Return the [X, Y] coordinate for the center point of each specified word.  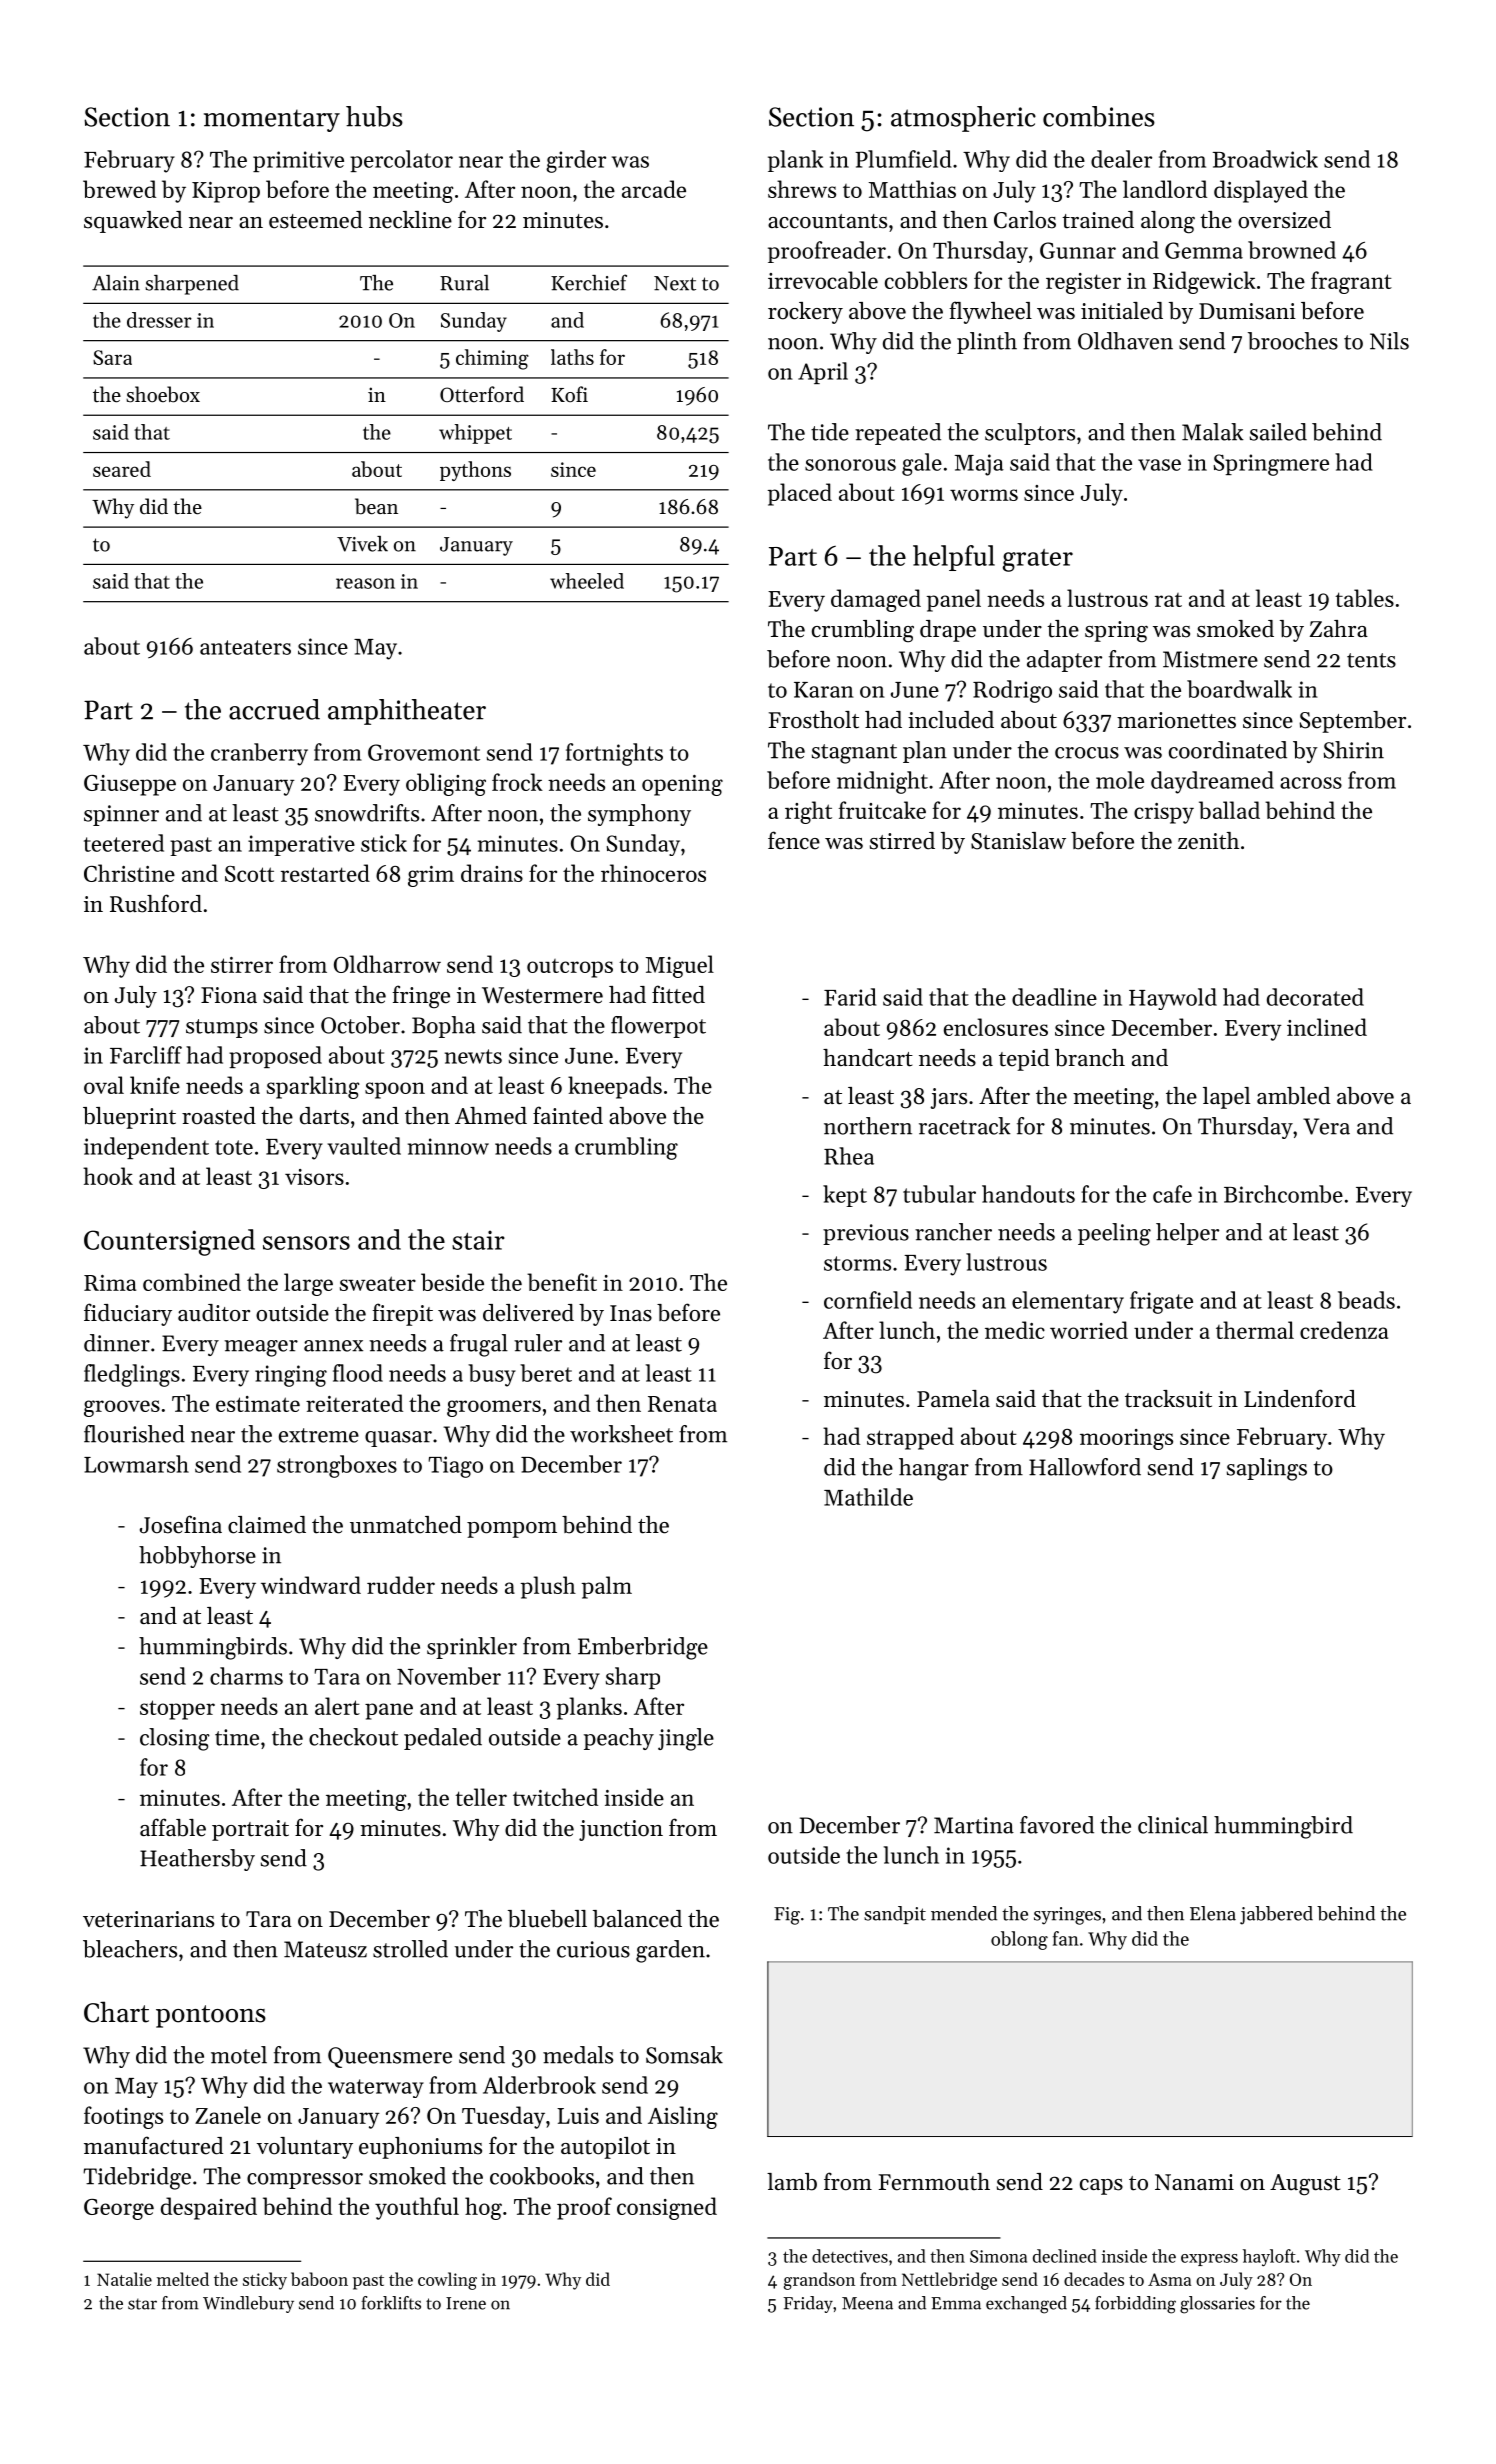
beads [1366, 1300]
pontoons [211, 2016]
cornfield [868, 1300]
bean [376, 506]
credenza [1344, 1330]
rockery [805, 313]
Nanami [1194, 2182]
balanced [637, 1919]
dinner [117, 1343]
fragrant [1351, 282]
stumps [222, 1028]
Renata [682, 1404]
